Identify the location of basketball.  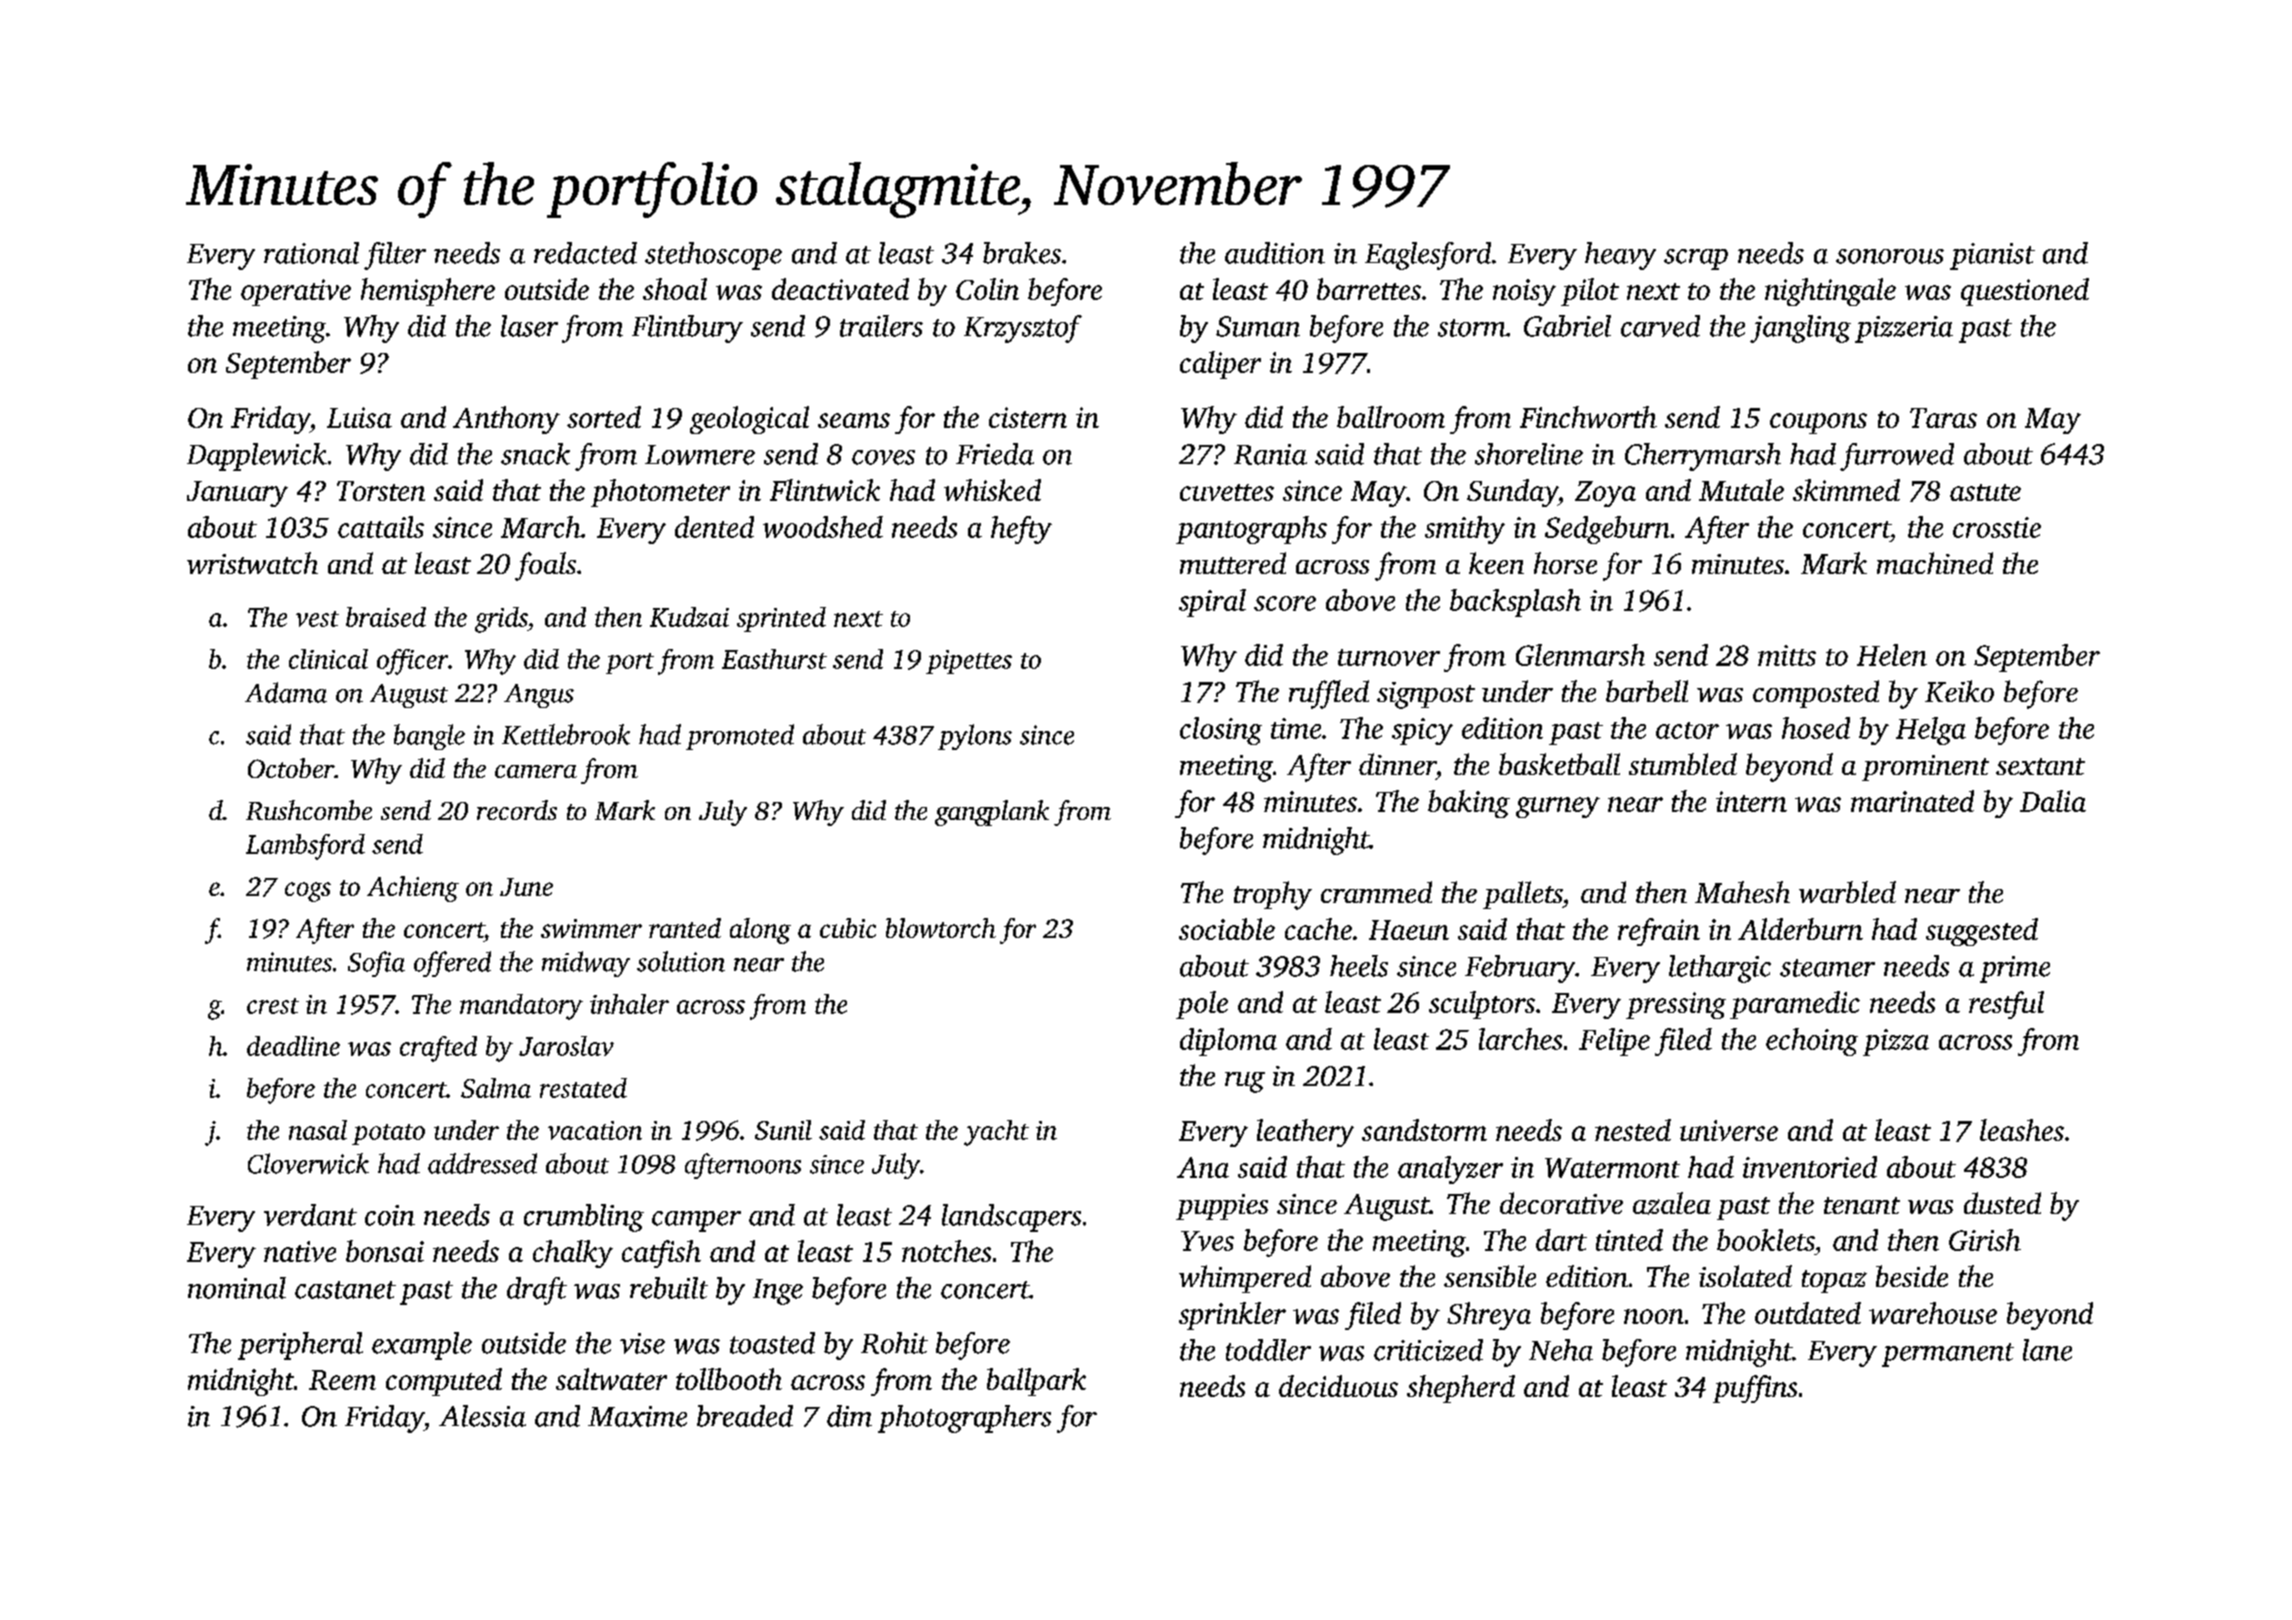
(1559, 764).
